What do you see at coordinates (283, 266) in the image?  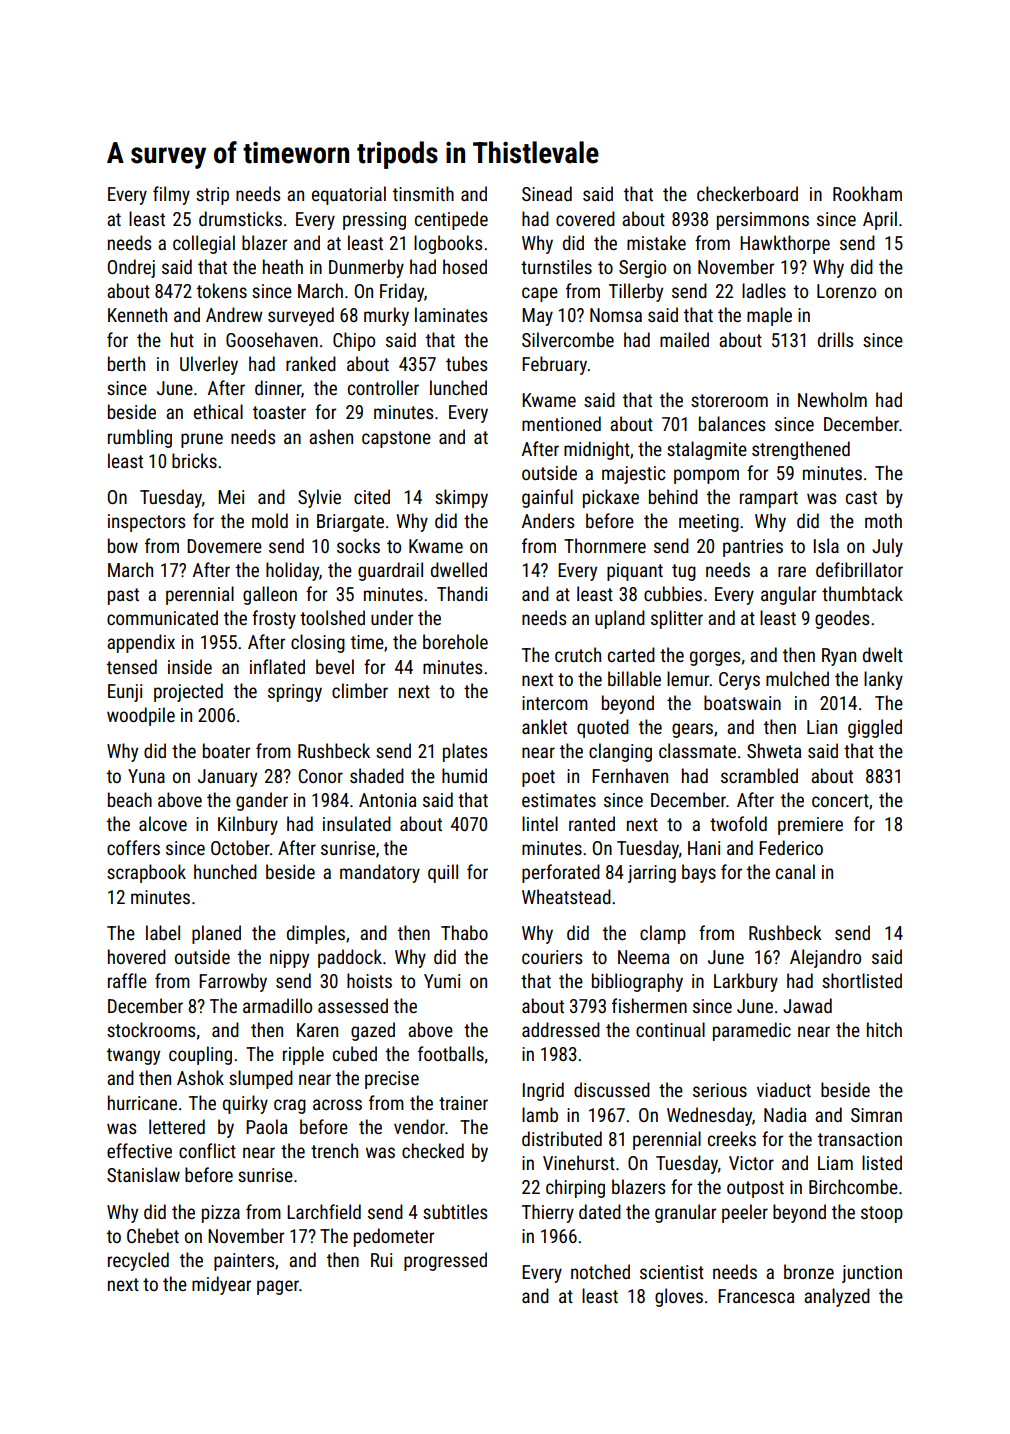 I see `heath` at bounding box center [283, 266].
